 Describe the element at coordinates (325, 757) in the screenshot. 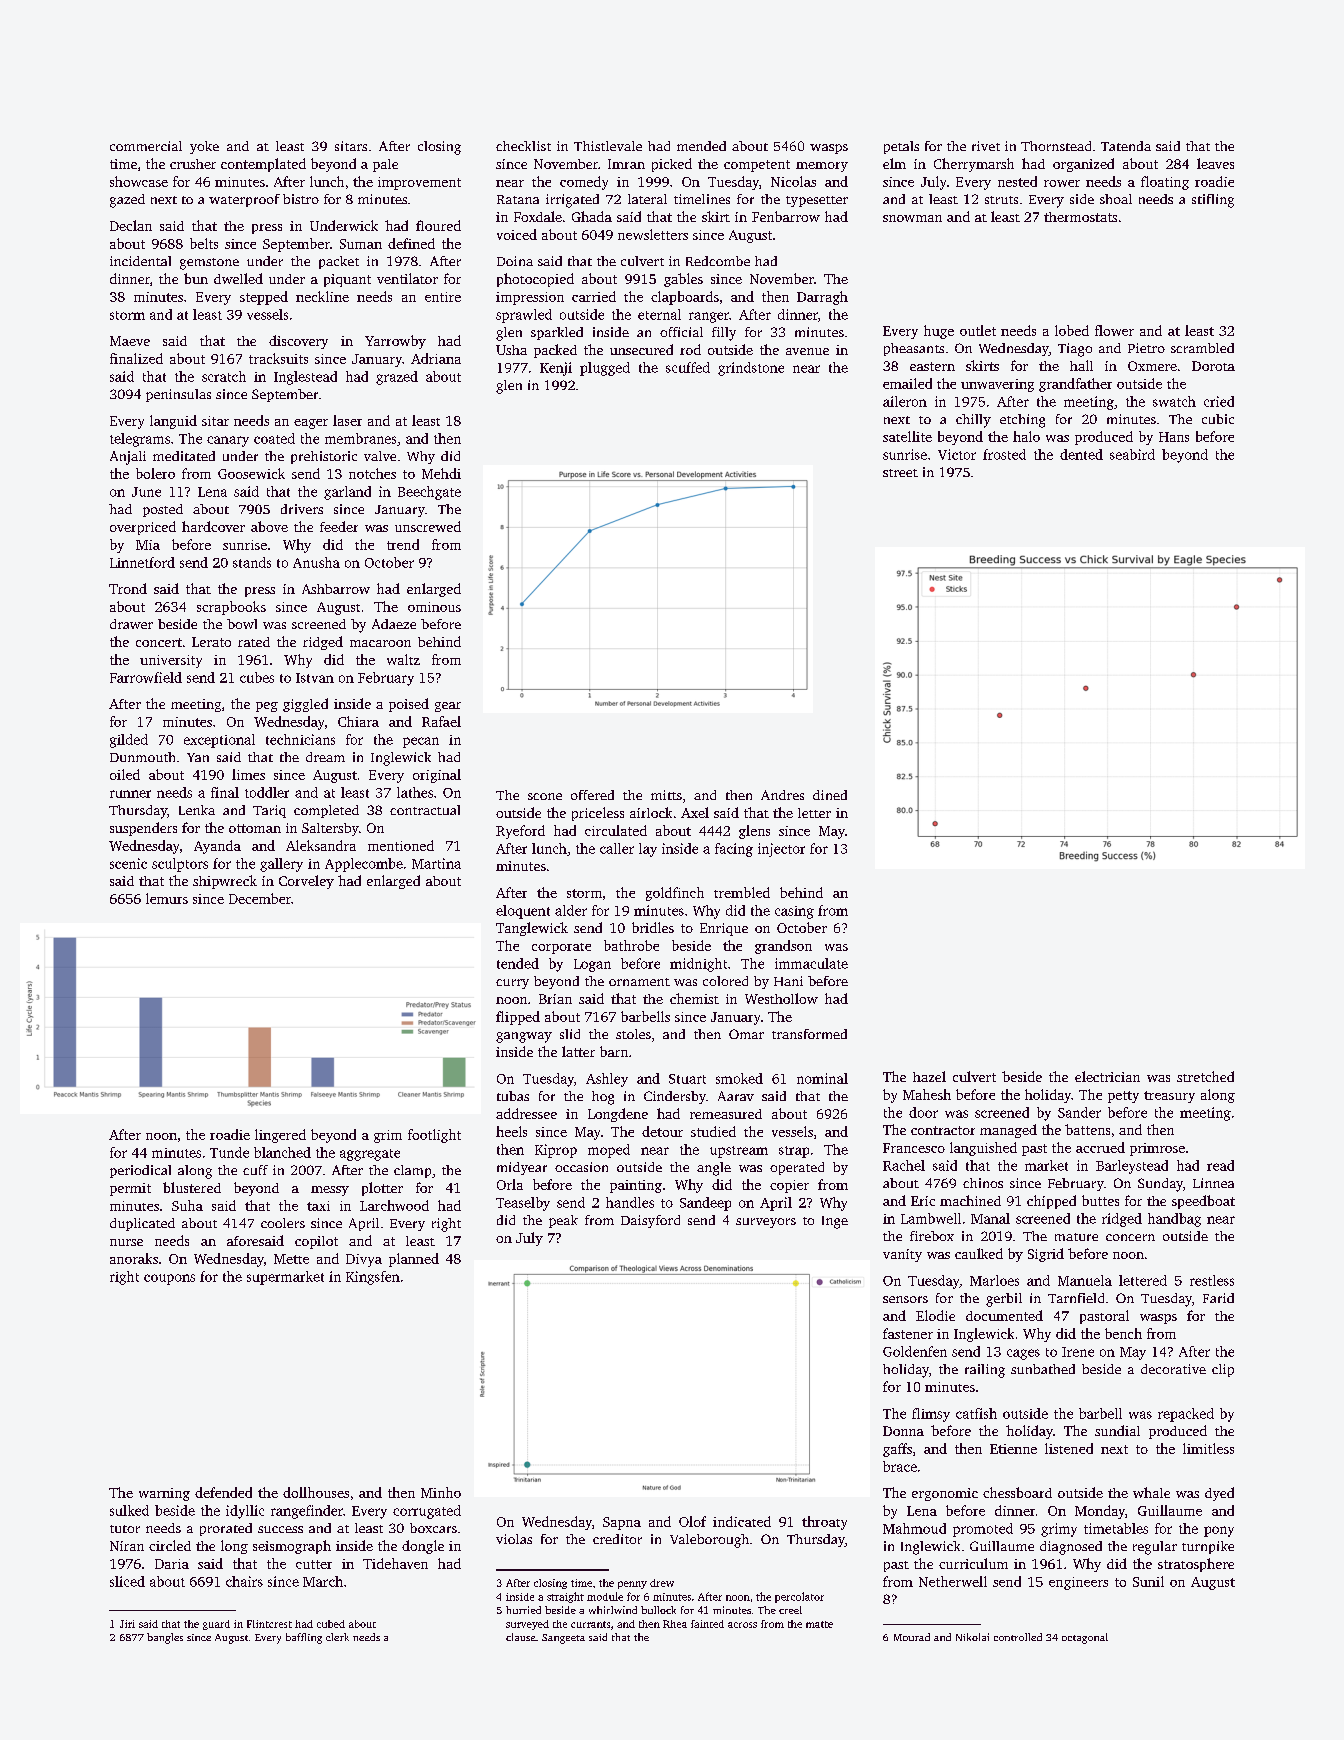

I see `dream` at that location.
